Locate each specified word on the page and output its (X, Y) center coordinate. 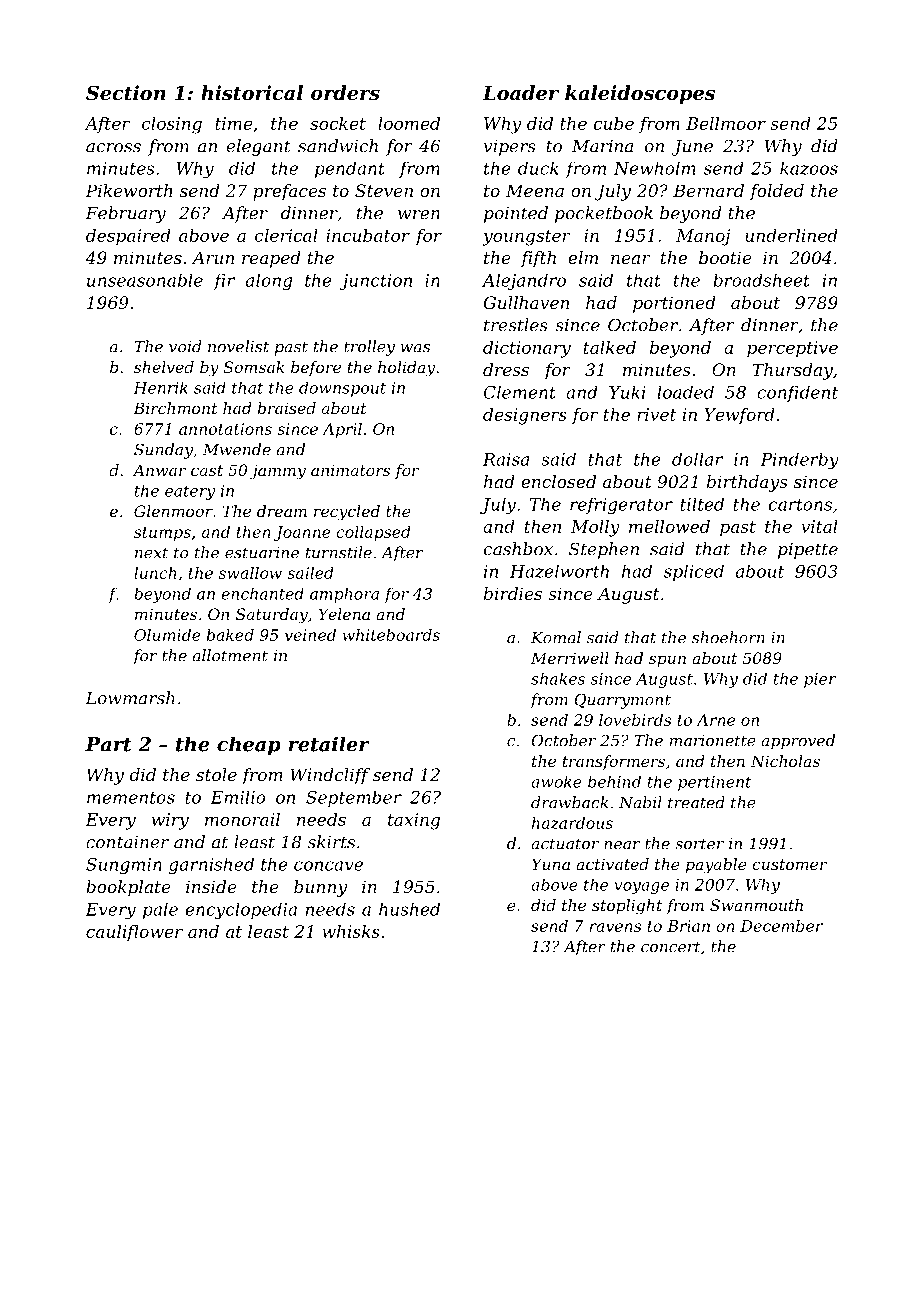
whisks (351, 931)
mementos (131, 798)
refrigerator (621, 505)
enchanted (262, 593)
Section (126, 93)
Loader (520, 93)
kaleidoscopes (640, 94)
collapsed (373, 533)
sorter (699, 844)
